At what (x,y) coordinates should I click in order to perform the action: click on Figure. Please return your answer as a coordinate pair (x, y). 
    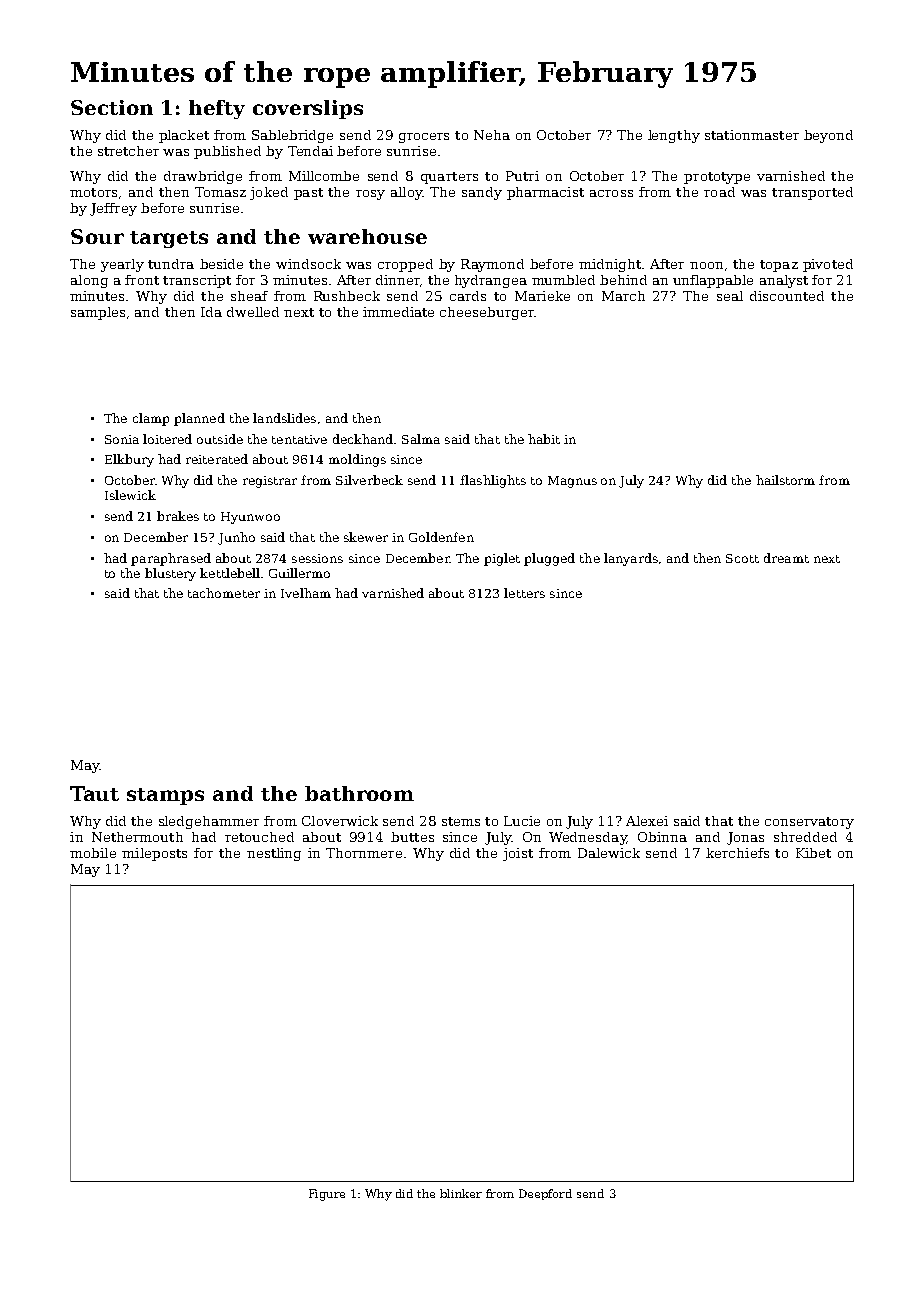
    Looking at the image, I should click on (327, 1195).
